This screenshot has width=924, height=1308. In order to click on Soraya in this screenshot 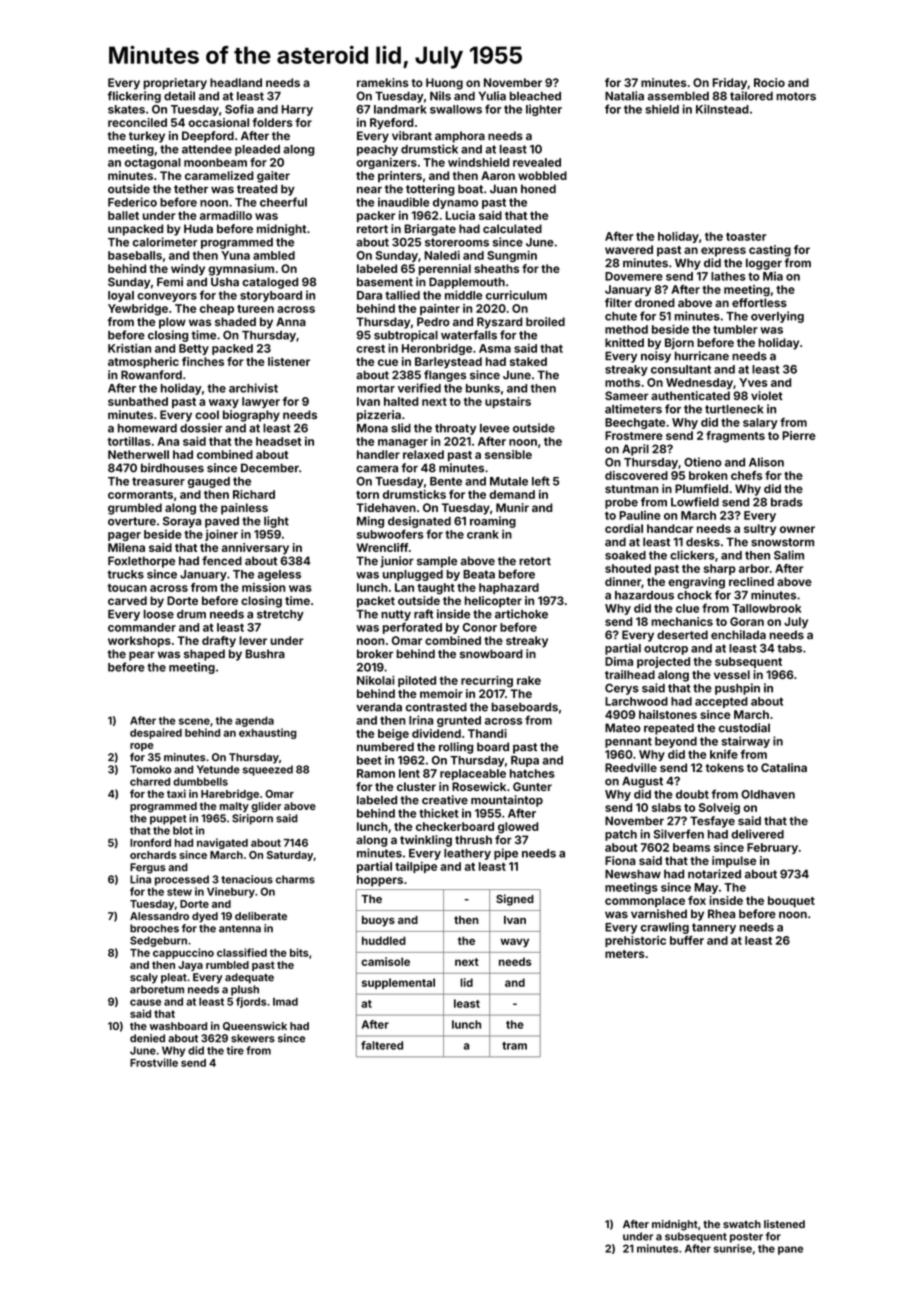, I will do `click(182, 522)`.
